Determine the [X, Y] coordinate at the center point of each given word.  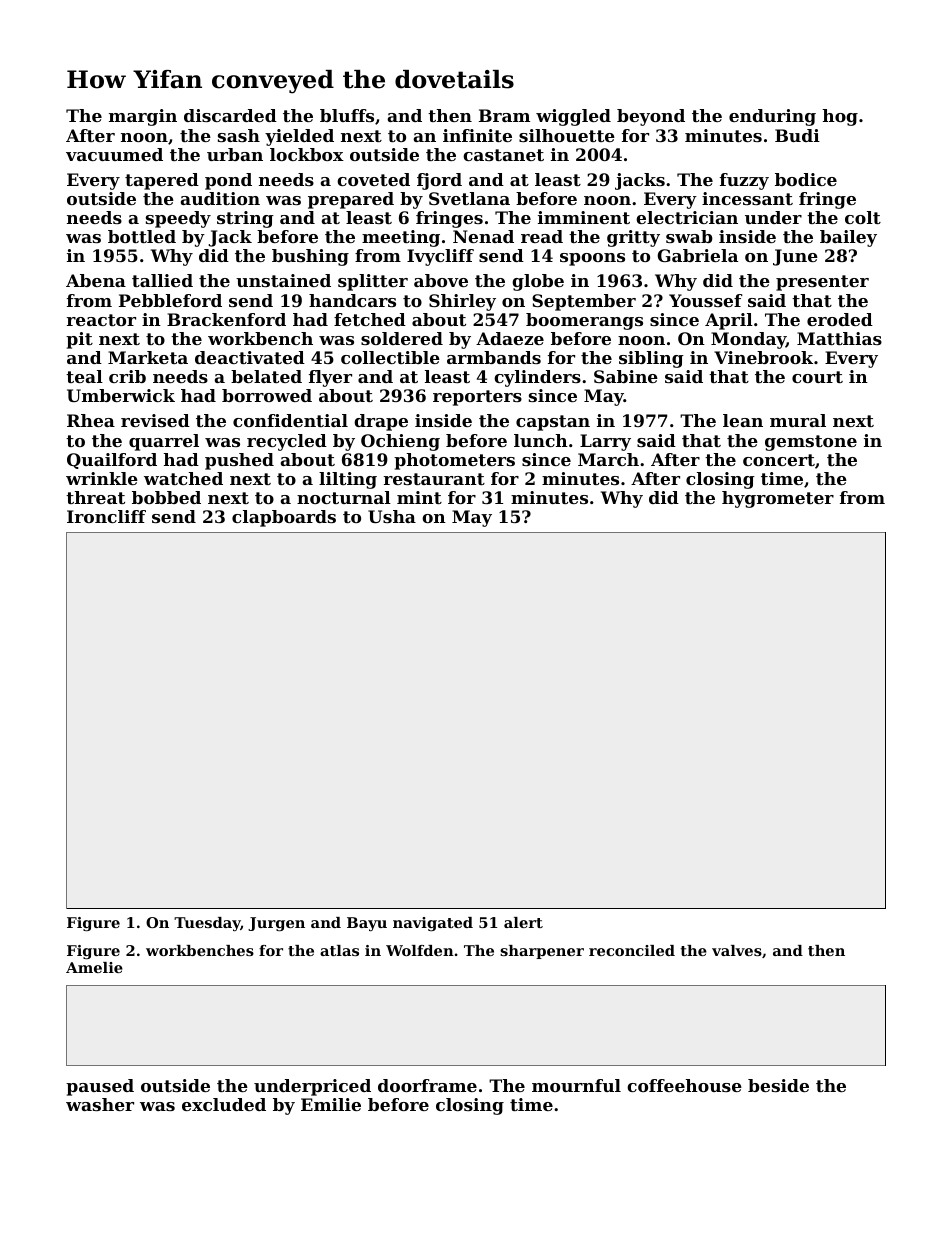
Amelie [94, 967]
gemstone [811, 443]
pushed [239, 461]
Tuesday [207, 924]
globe [538, 282]
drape [381, 422]
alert [523, 922]
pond [228, 181]
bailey [848, 238]
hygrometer [778, 499]
